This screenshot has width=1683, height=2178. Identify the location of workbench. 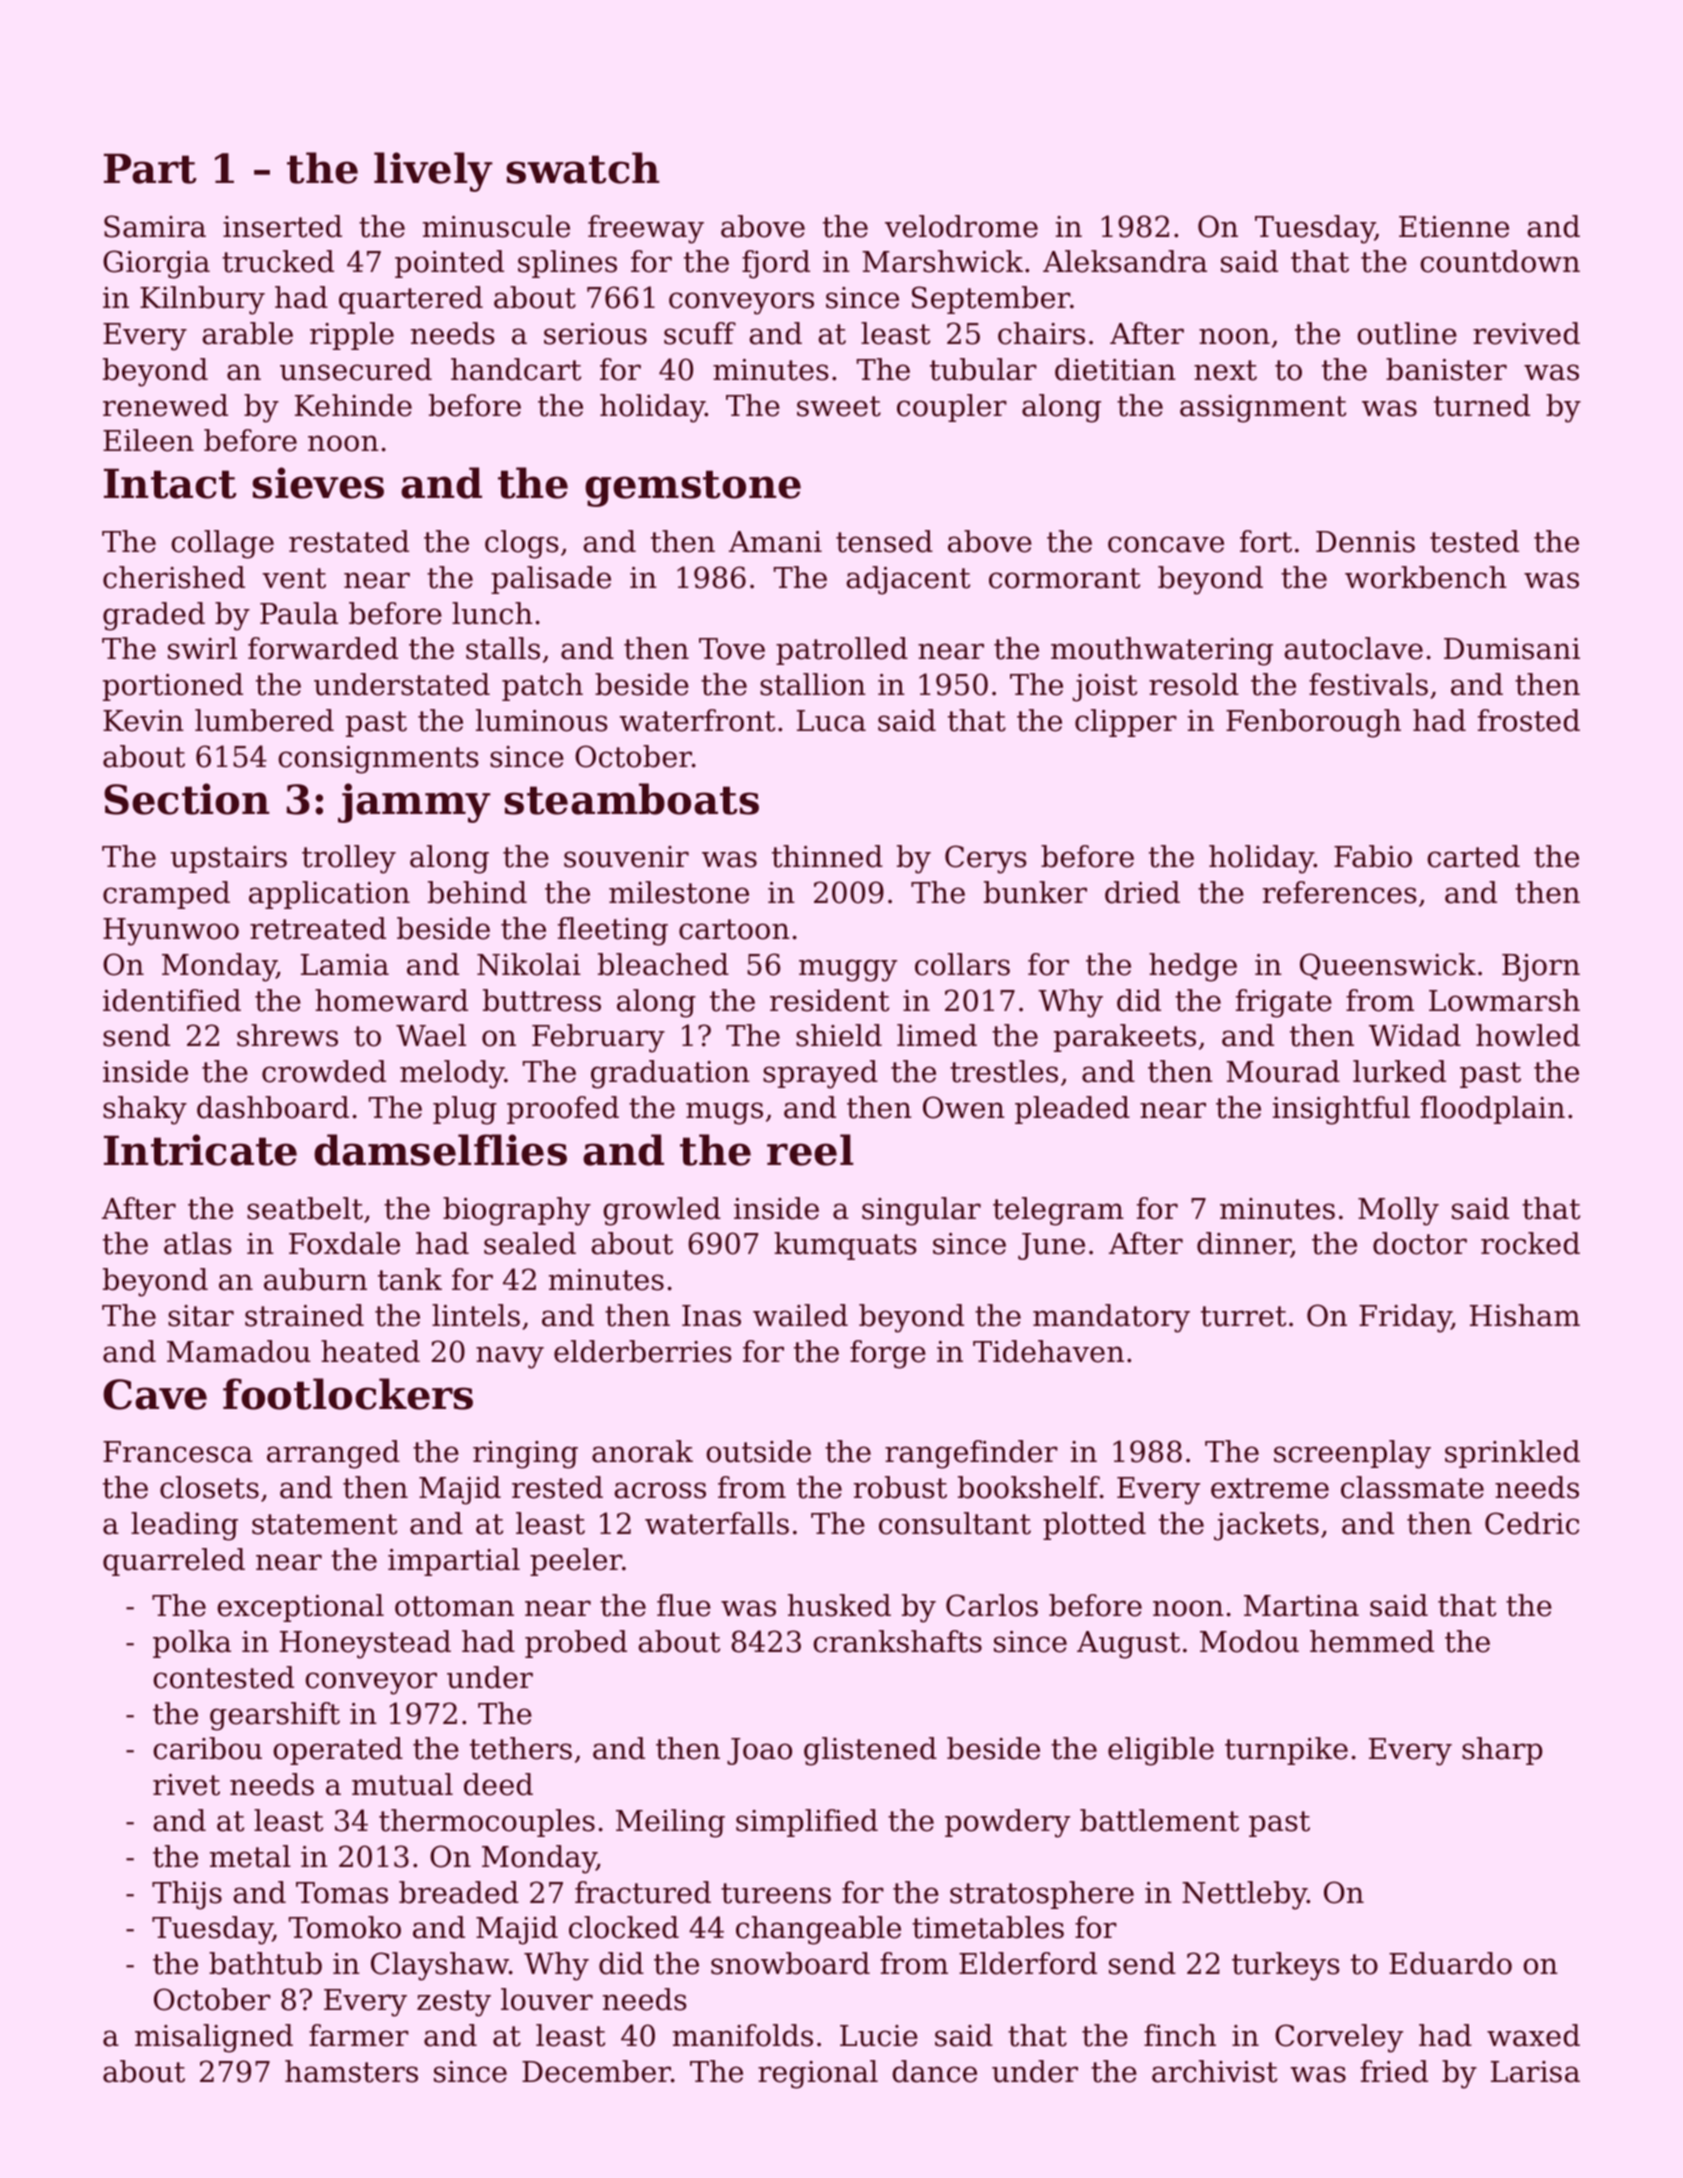
(1426, 577).
